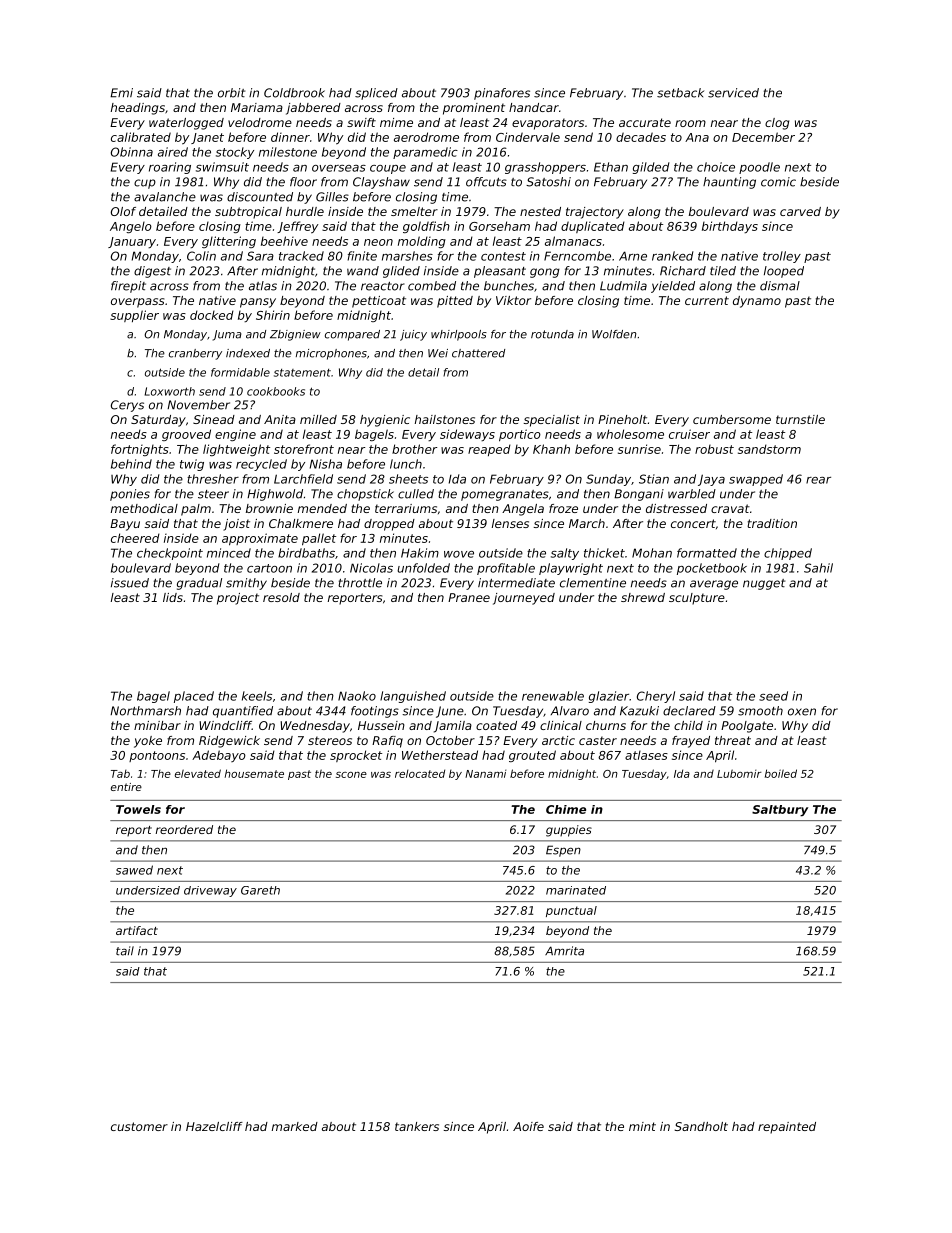 The width and height of the image is (952, 1233). I want to click on serviced, so click(733, 93).
